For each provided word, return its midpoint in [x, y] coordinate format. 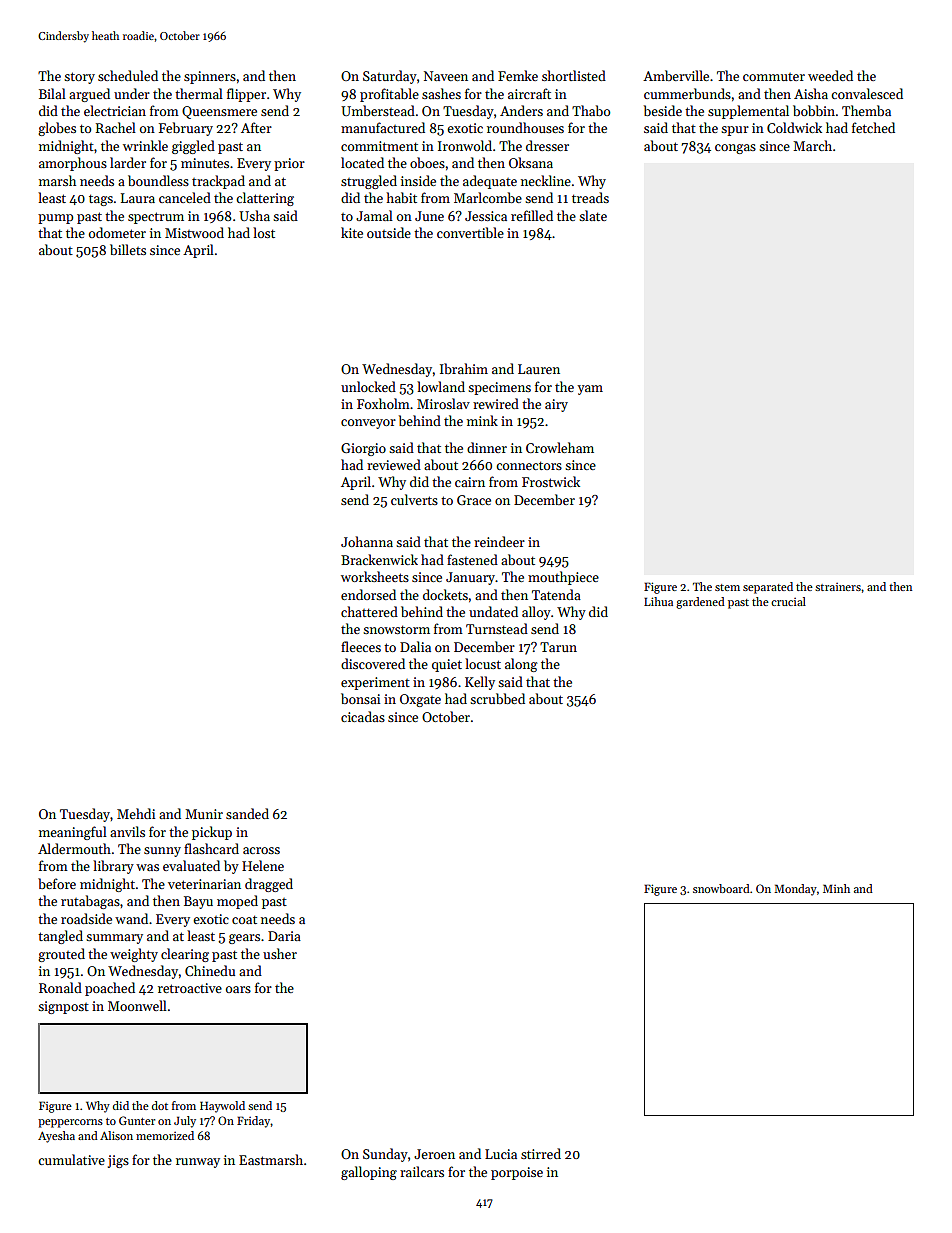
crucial [788, 601]
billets [128, 249]
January [471, 578]
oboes [427, 162]
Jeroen [434, 1154]
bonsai [360, 698]
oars [238, 989]
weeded [830, 75]
